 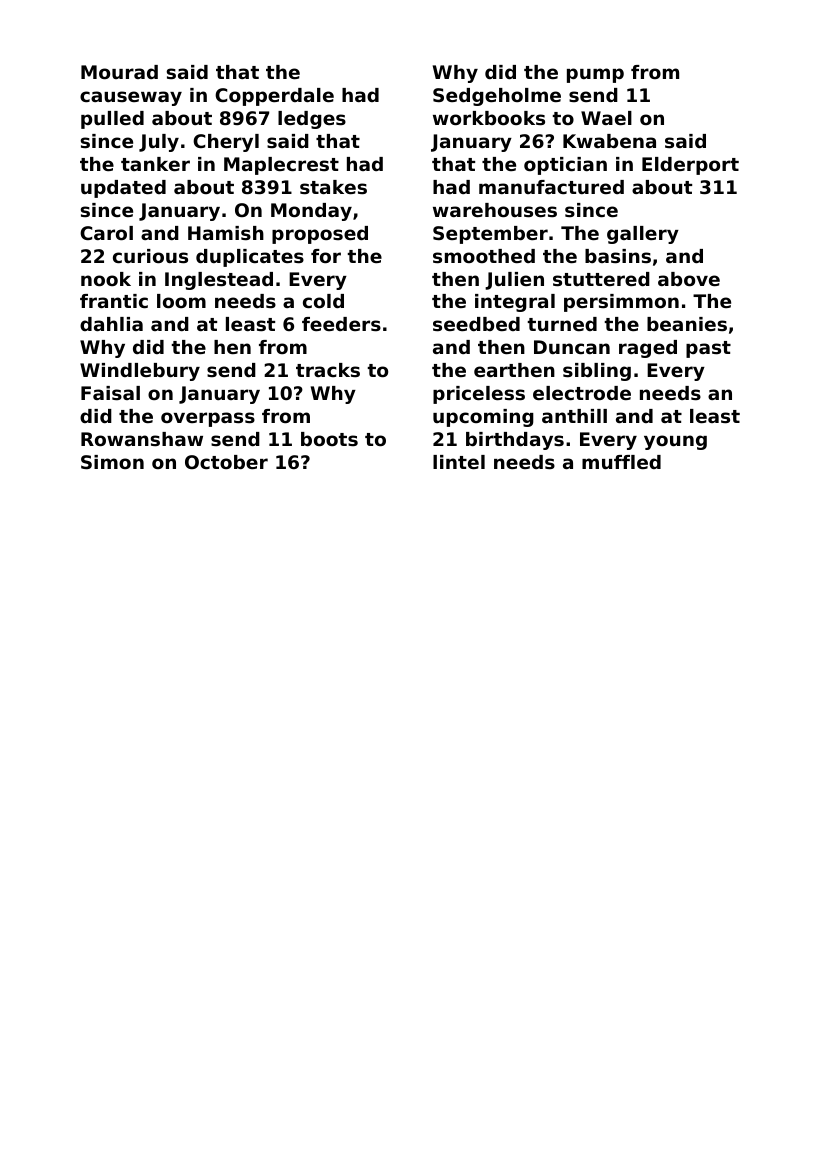 I want to click on boots, so click(x=329, y=439).
